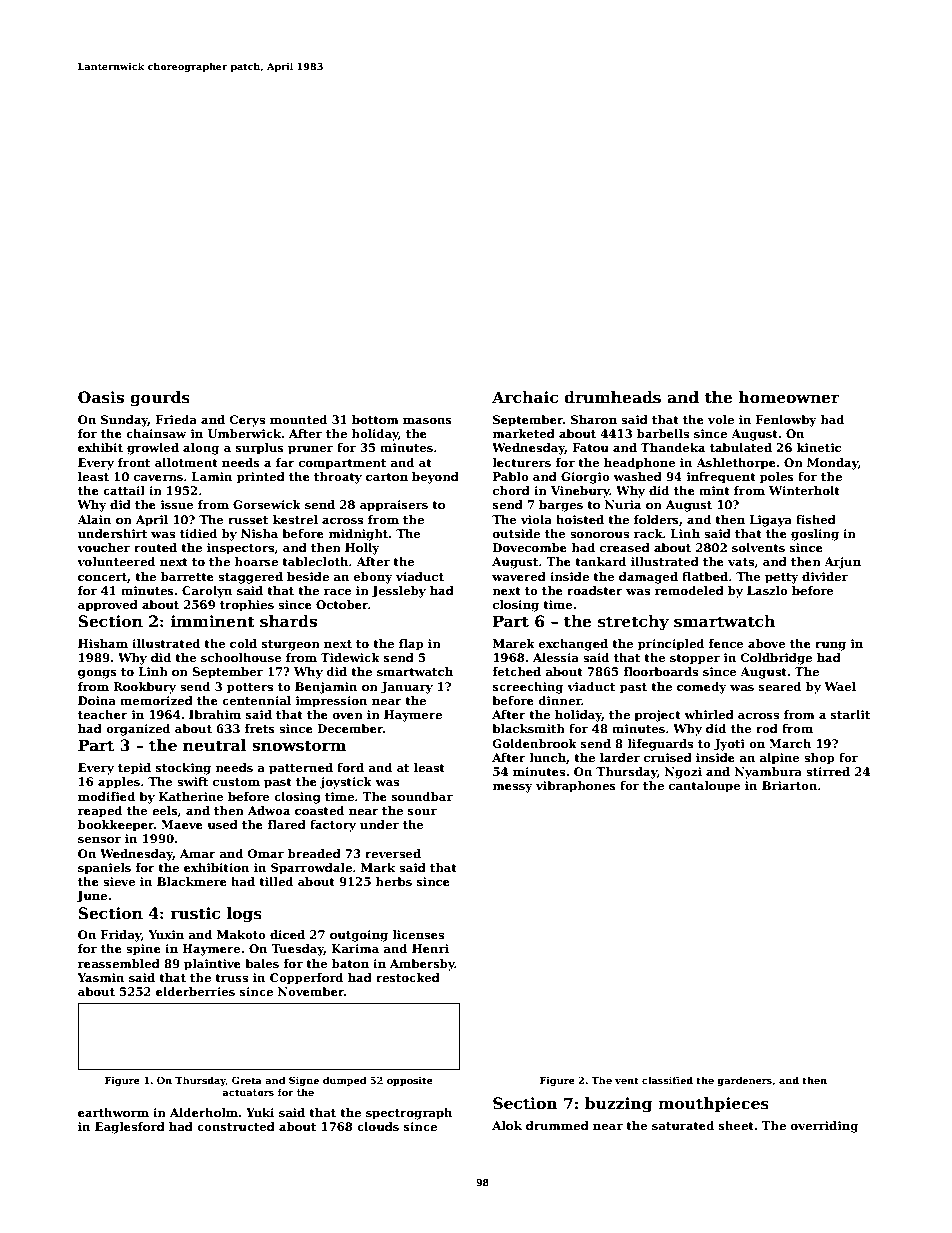  What do you see at coordinates (513, 788) in the screenshot?
I see `messy` at bounding box center [513, 788].
